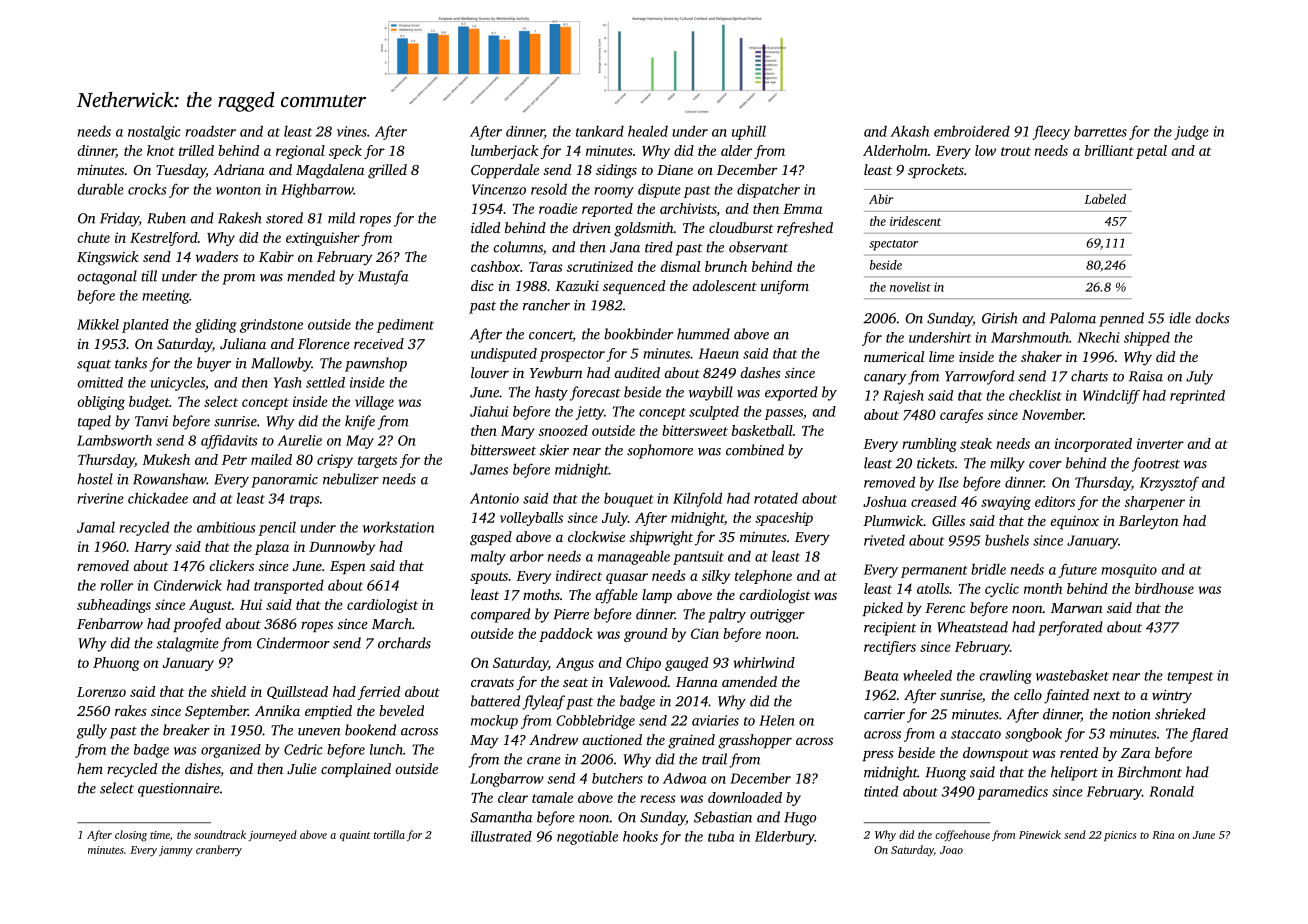 Image resolution: width=1308 pixels, height=924 pixels. What do you see at coordinates (934, 572) in the screenshot?
I see `permanent` at bounding box center [934, 572].
